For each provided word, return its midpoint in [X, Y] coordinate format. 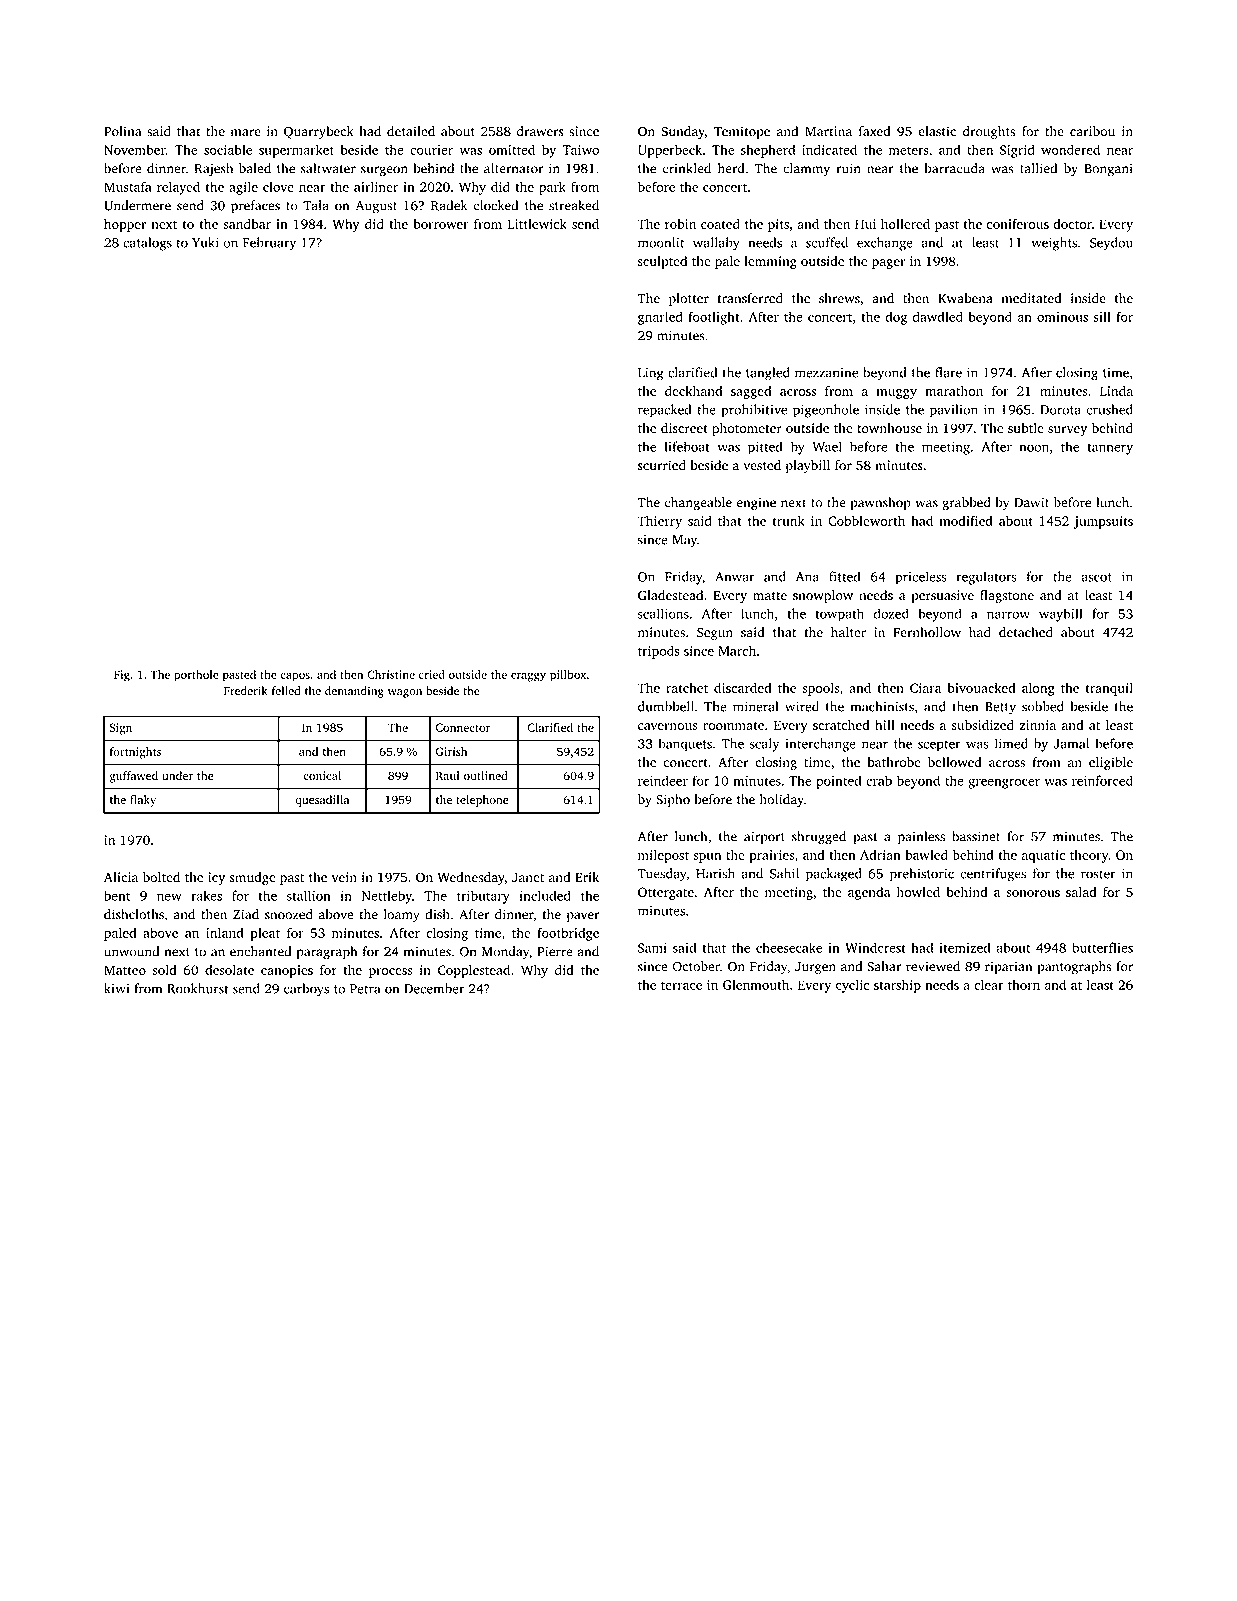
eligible [1111, 763]
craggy [528, 677]
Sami [652, 948]
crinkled [687, 168]
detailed [411, 131]
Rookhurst [197, 988]
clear [989, 984]
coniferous [1018, 224]
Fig [122, 676]
